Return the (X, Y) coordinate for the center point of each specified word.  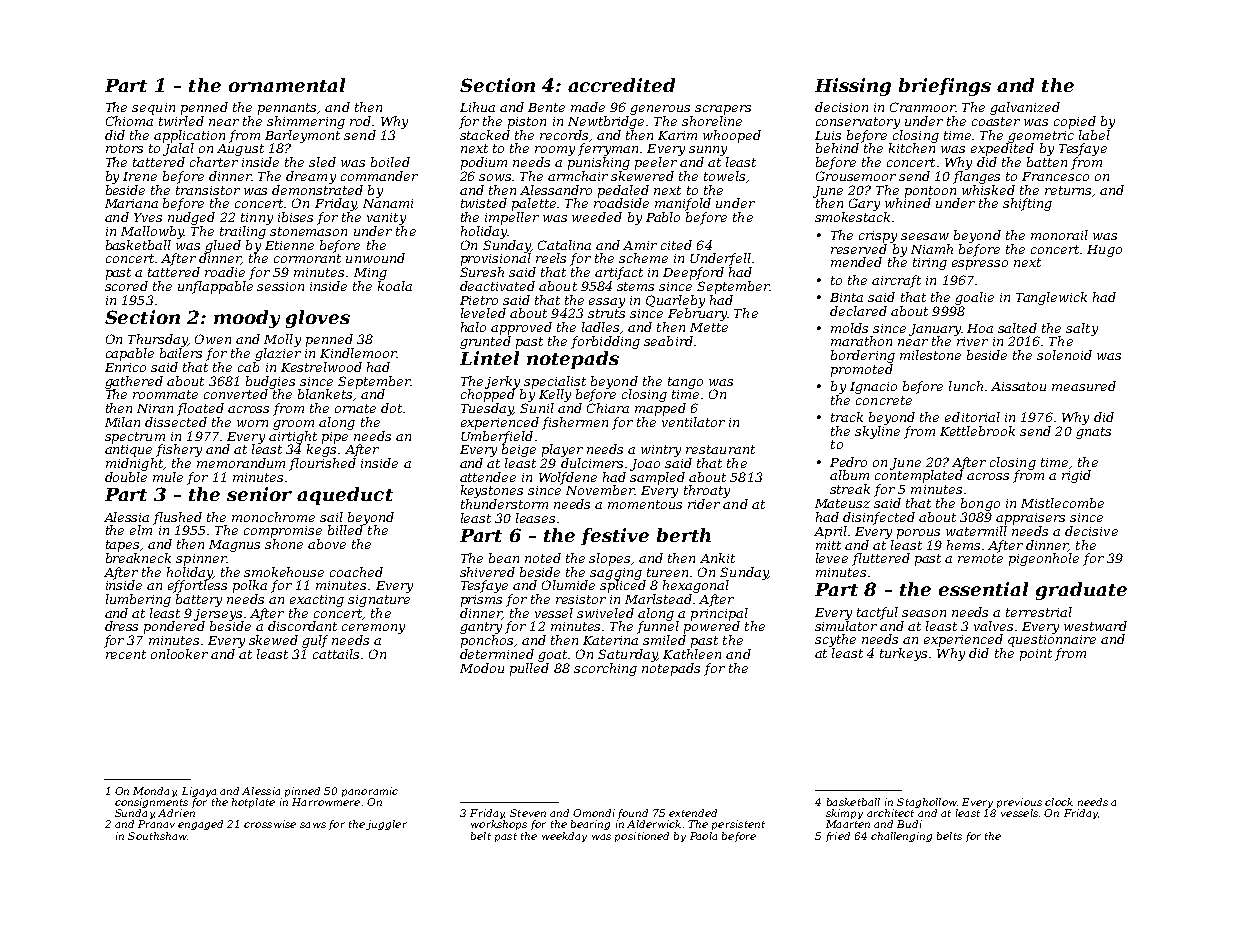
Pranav (156, 824)
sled (322, 162)
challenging (901, 837)
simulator (846, 626)
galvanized (1025, 108)
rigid (1076, 476)
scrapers (723, 110)
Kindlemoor (358, 353)
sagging (616, 574)
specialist (555, 382)
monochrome (273, 517)
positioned (642, 837)
